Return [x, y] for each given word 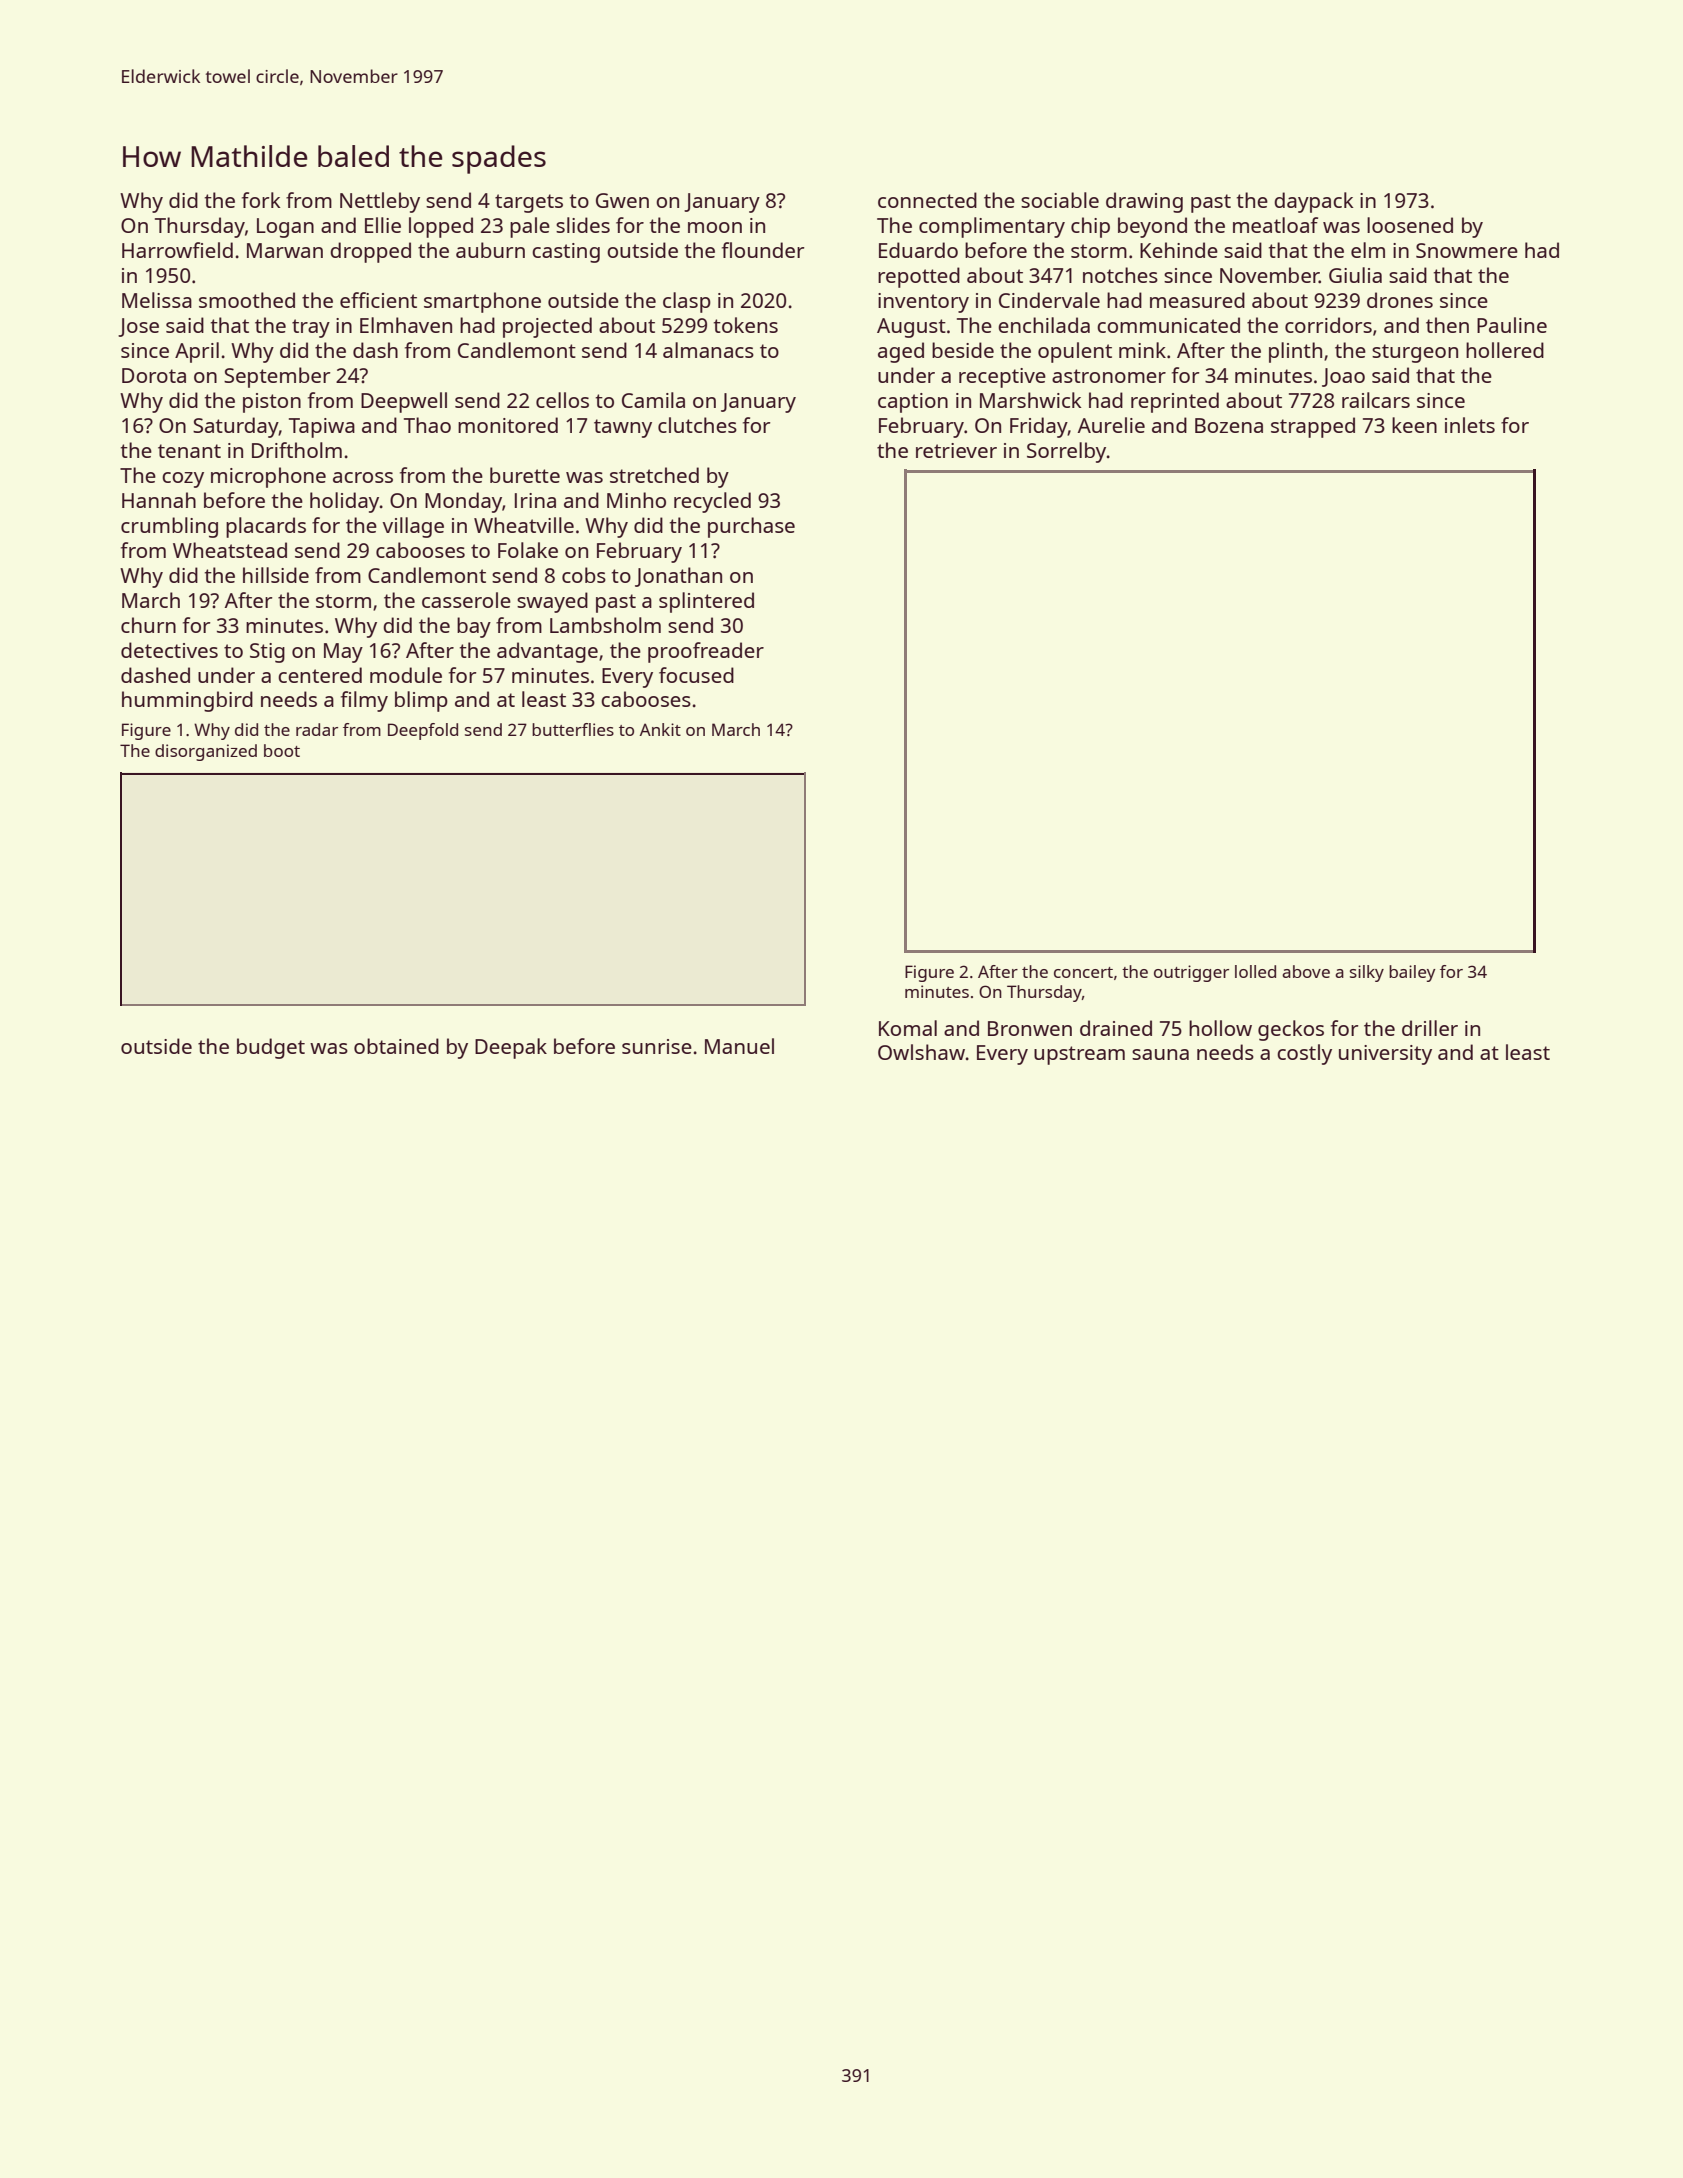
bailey [1412, 973]
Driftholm [297, 450]
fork [261, 200]
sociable [1060, 200]
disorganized [206, 752]
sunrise [657, 1046]
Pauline [1512, 325]
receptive [1002, 378]
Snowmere [1467, 250]
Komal [908, 1028]
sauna [1160, 1054]
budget [271, 1048]
